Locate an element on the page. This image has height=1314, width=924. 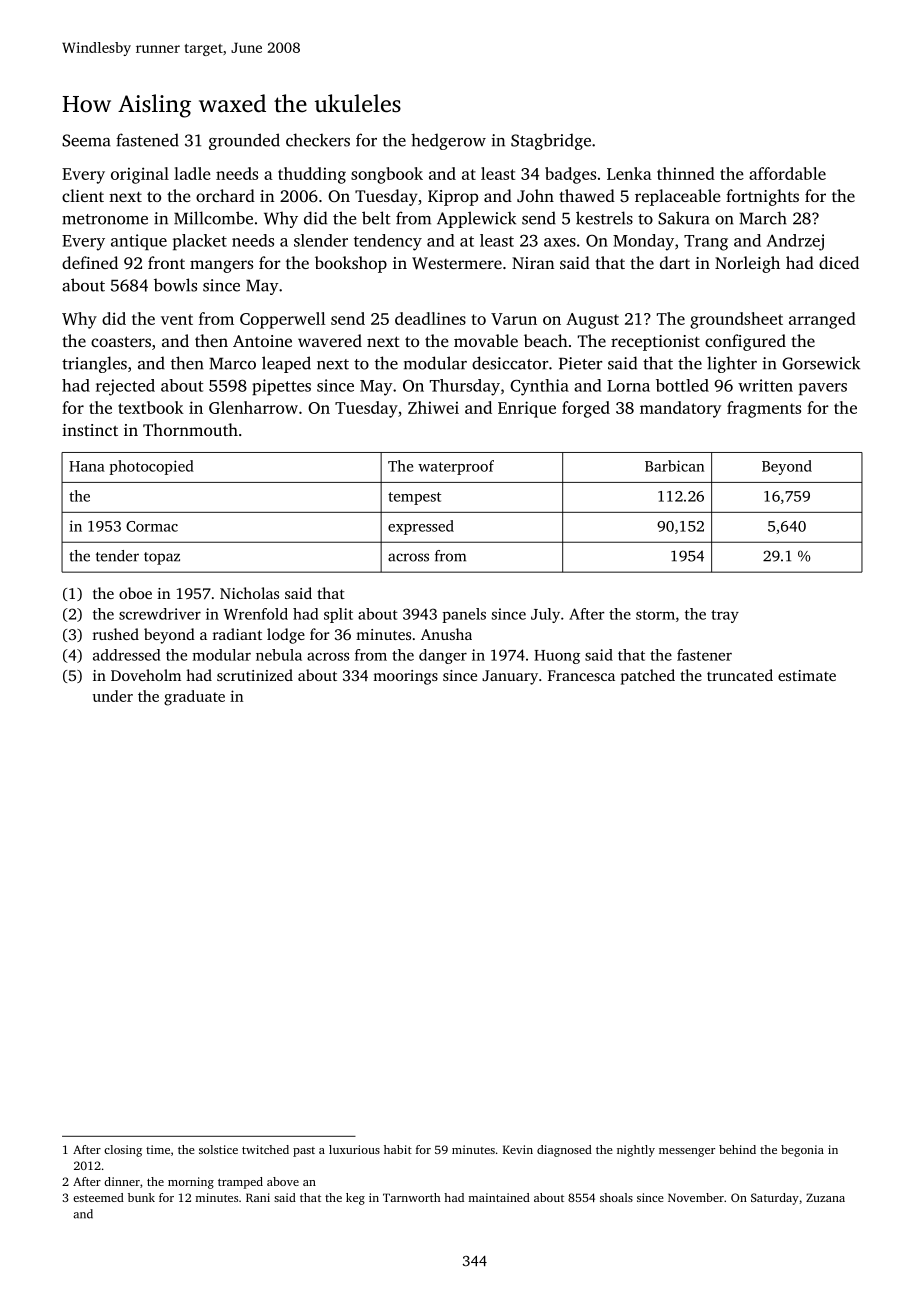
Thornmouth is located at coordinates (190, 429).
